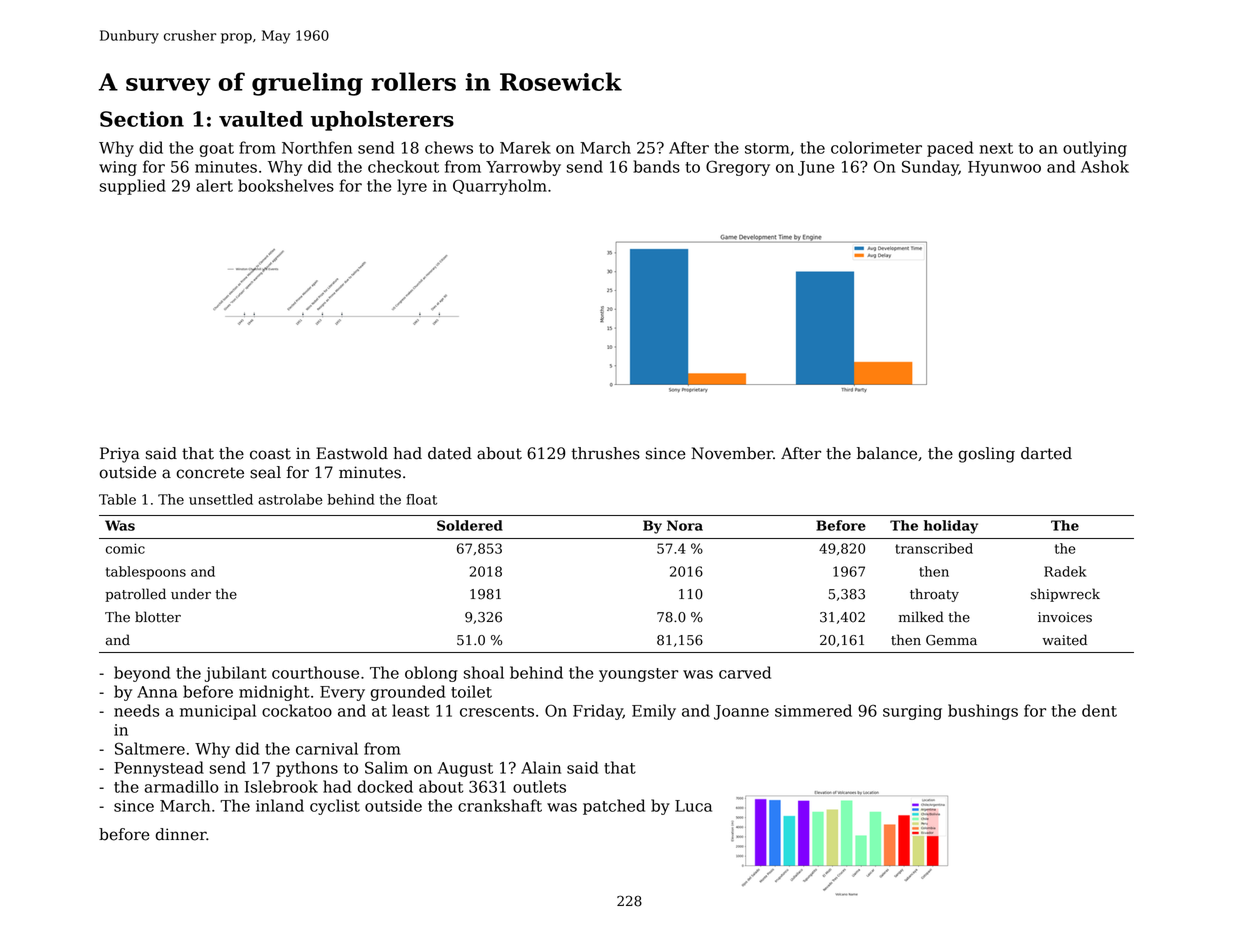 This screenshot has width=1233, height=952. What do you see at coordinates (1004, 168) in the screenshot?
I see `Hyunwoo` at bounding box center [1004, 168].
